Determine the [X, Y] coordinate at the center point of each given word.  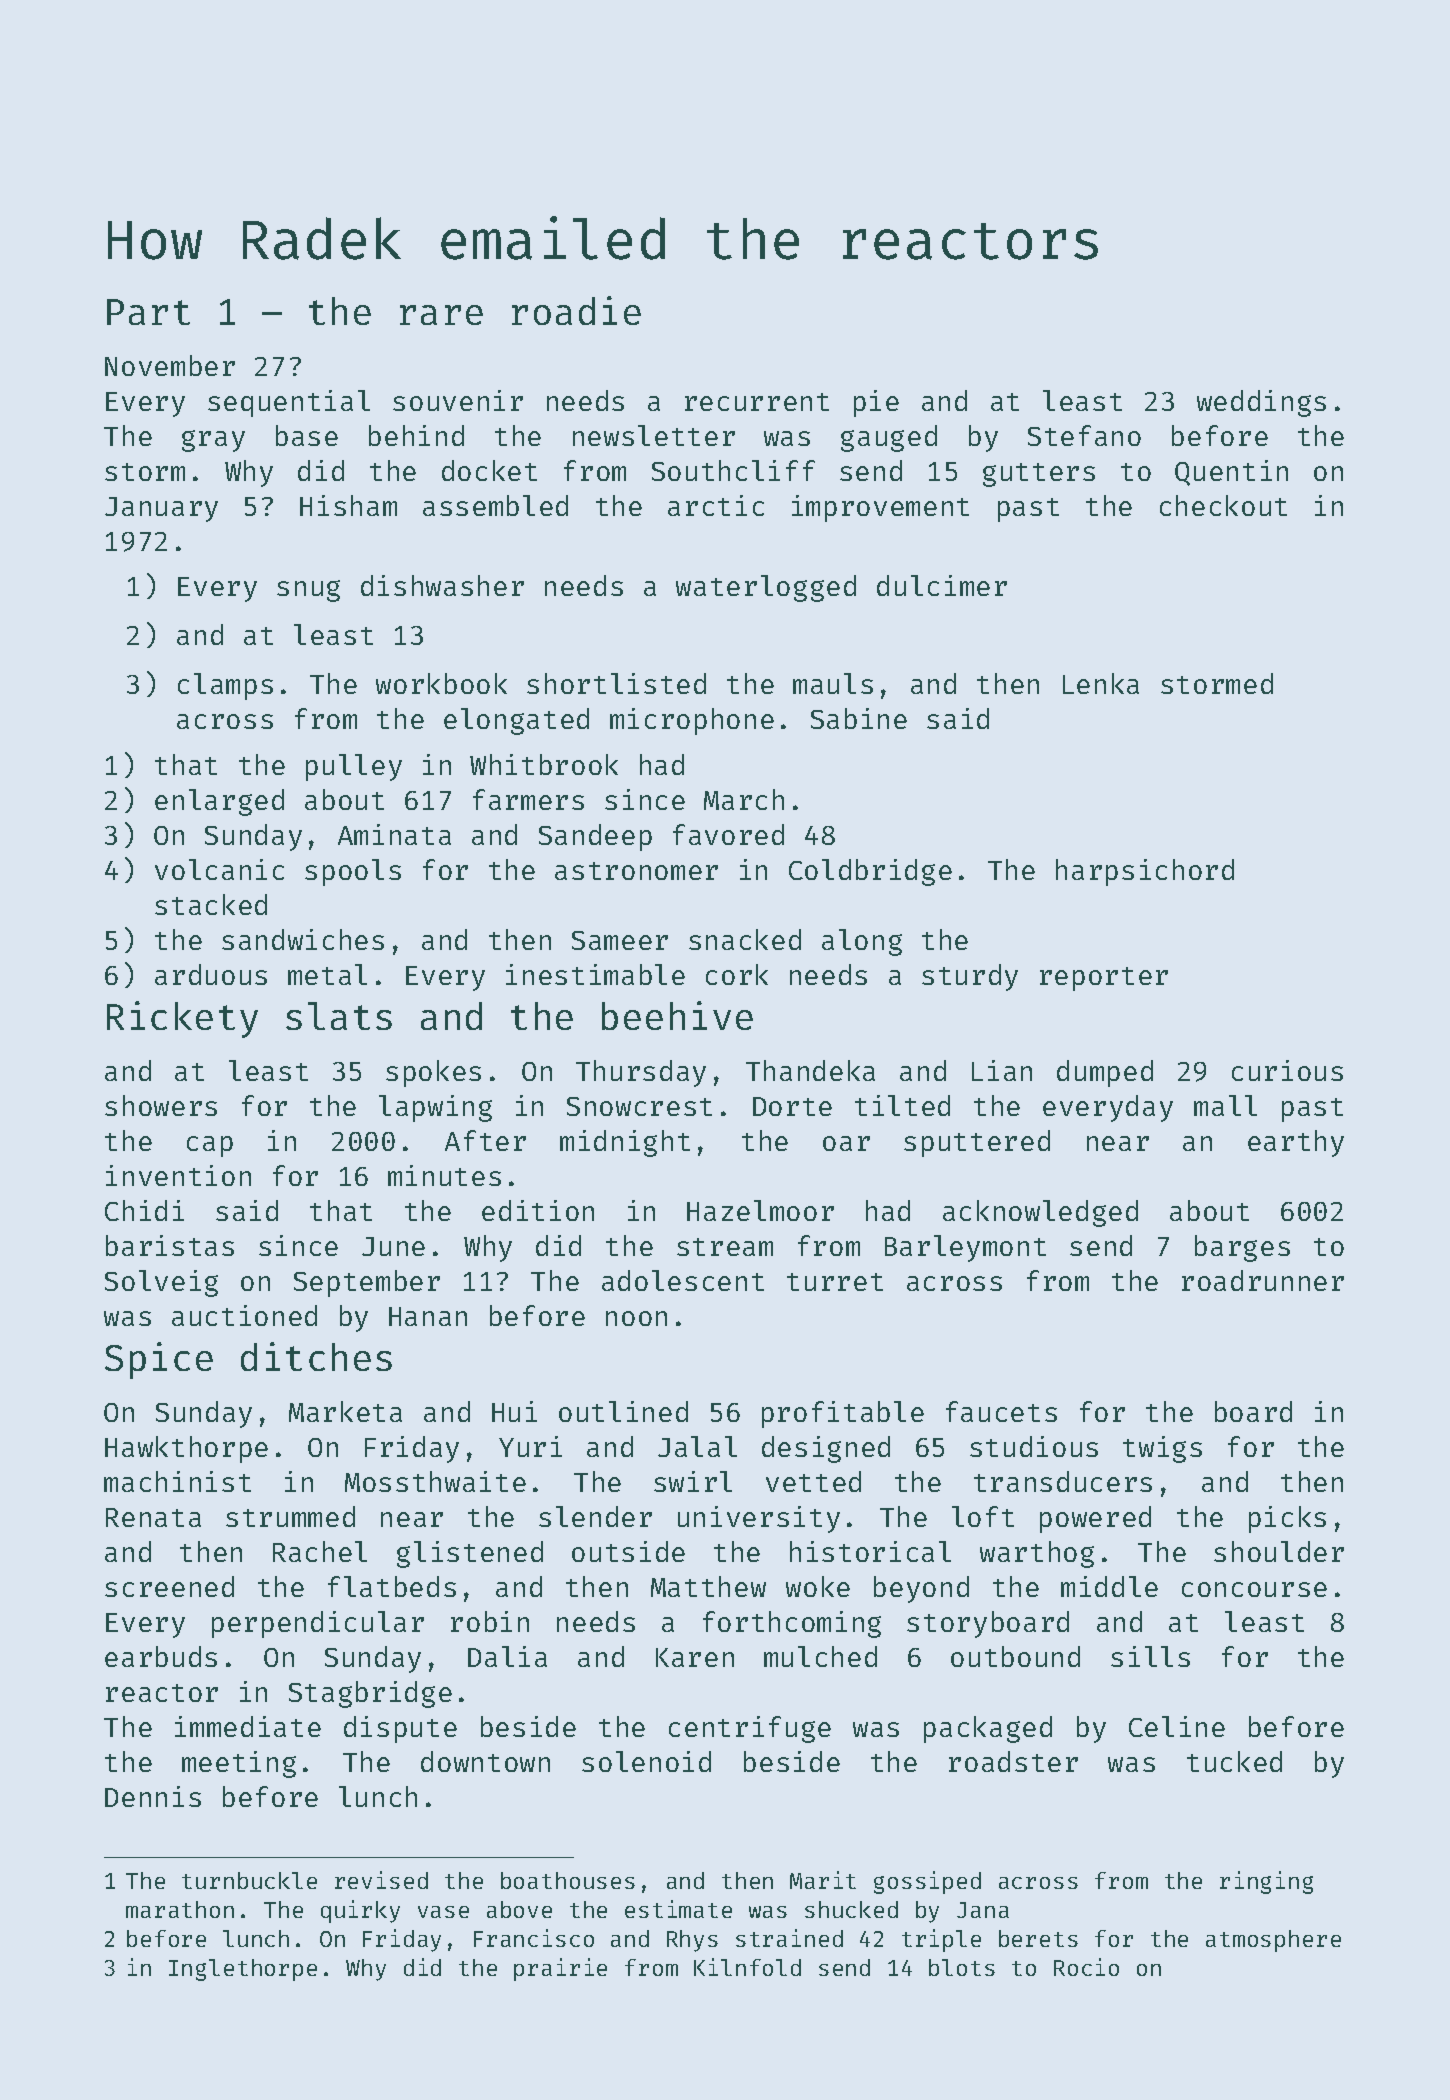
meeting [239, 1764]
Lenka [1101, 683]
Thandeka [810, 1070]
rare [441, 315]
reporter [1104, 979]
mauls [833, 683]
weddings [1261, 403]
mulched [820, 1656]
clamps [225, 686]
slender [595, 1516]
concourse [1254, 1589]
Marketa [345, 1411]
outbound [1015, 1656]
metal [327, 974]
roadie [576, 310]
